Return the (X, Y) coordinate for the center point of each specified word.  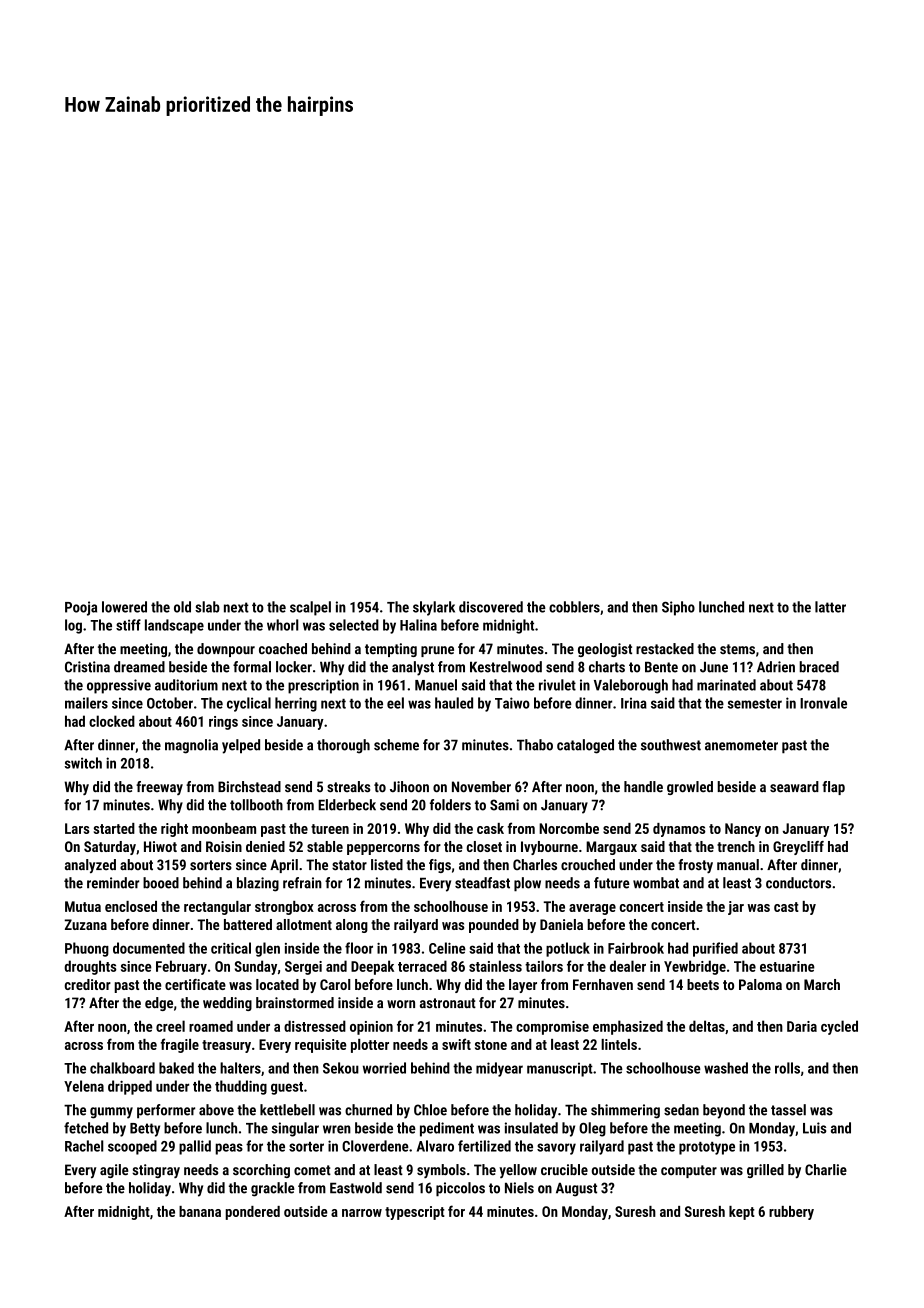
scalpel (310, 608)
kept (742, 1213)
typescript (415, 1213)
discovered (491, 607)
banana (200, 1211)
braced (819, 667)
